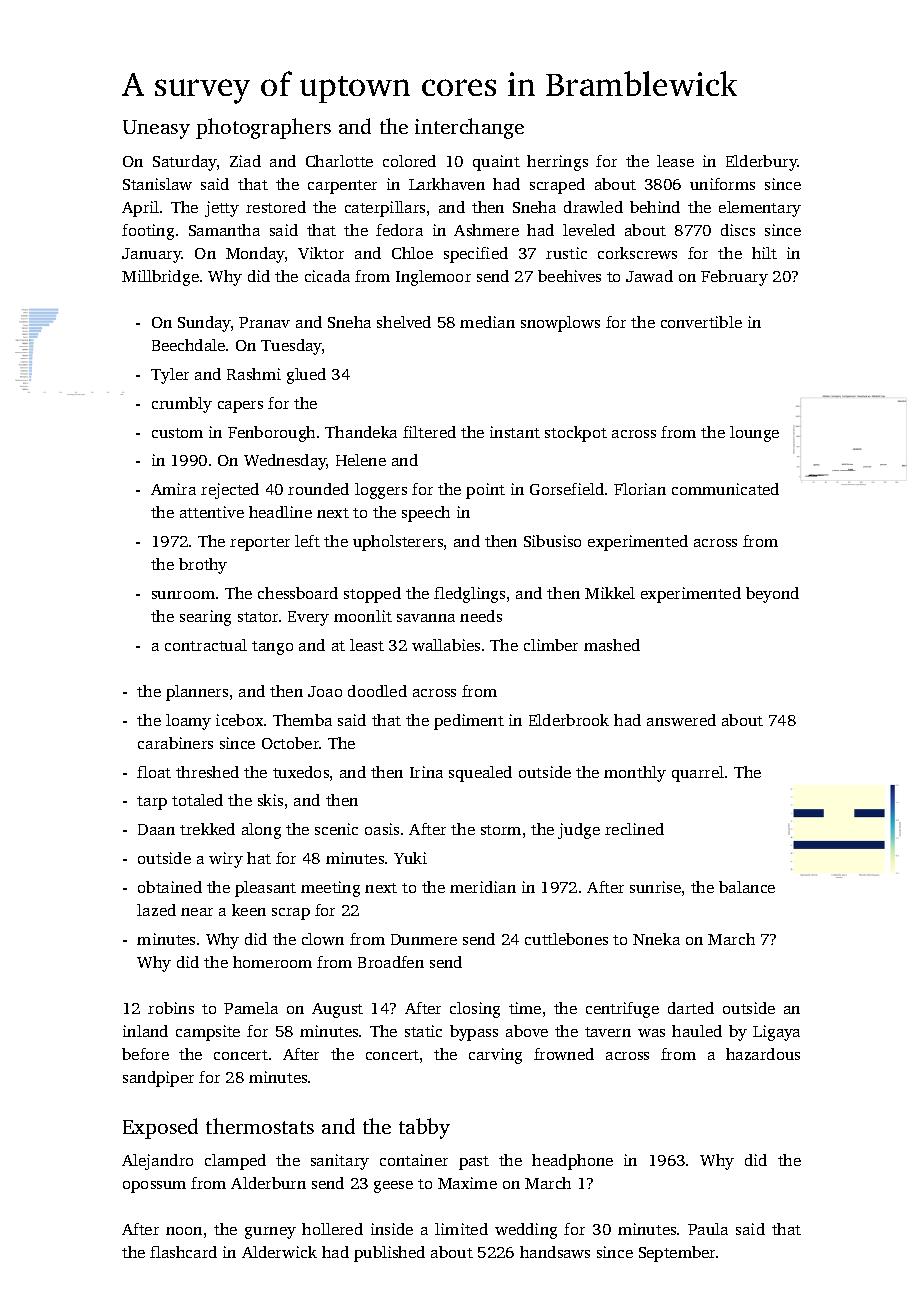 This document has height=1308, width=924. I want to click on noon, so click(184, 1231).
